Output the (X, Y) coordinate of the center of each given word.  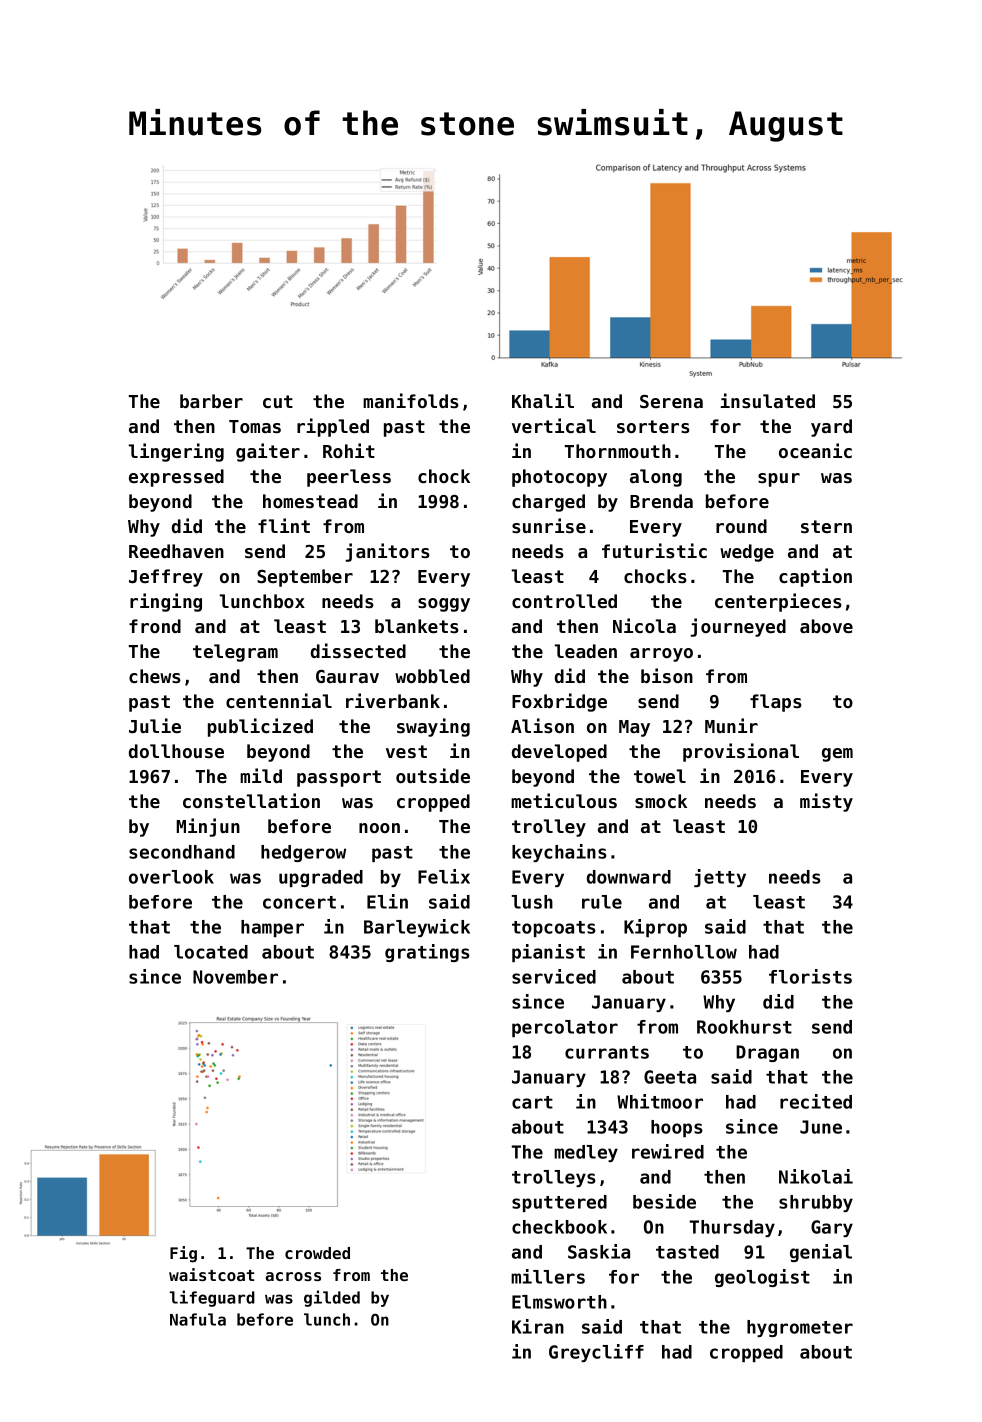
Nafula (198, 1319)
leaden (586, 651)
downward (629, 877)
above (826, 626)
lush (532, 902)
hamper (272, 928)
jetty (720, 878)
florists (810, 976)
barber (211, 401)
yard (831, 428)
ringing (166, 602)
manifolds (411, 400)
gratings (427, 953)
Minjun (208, 827)
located (211, 952)
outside (433, 775)
